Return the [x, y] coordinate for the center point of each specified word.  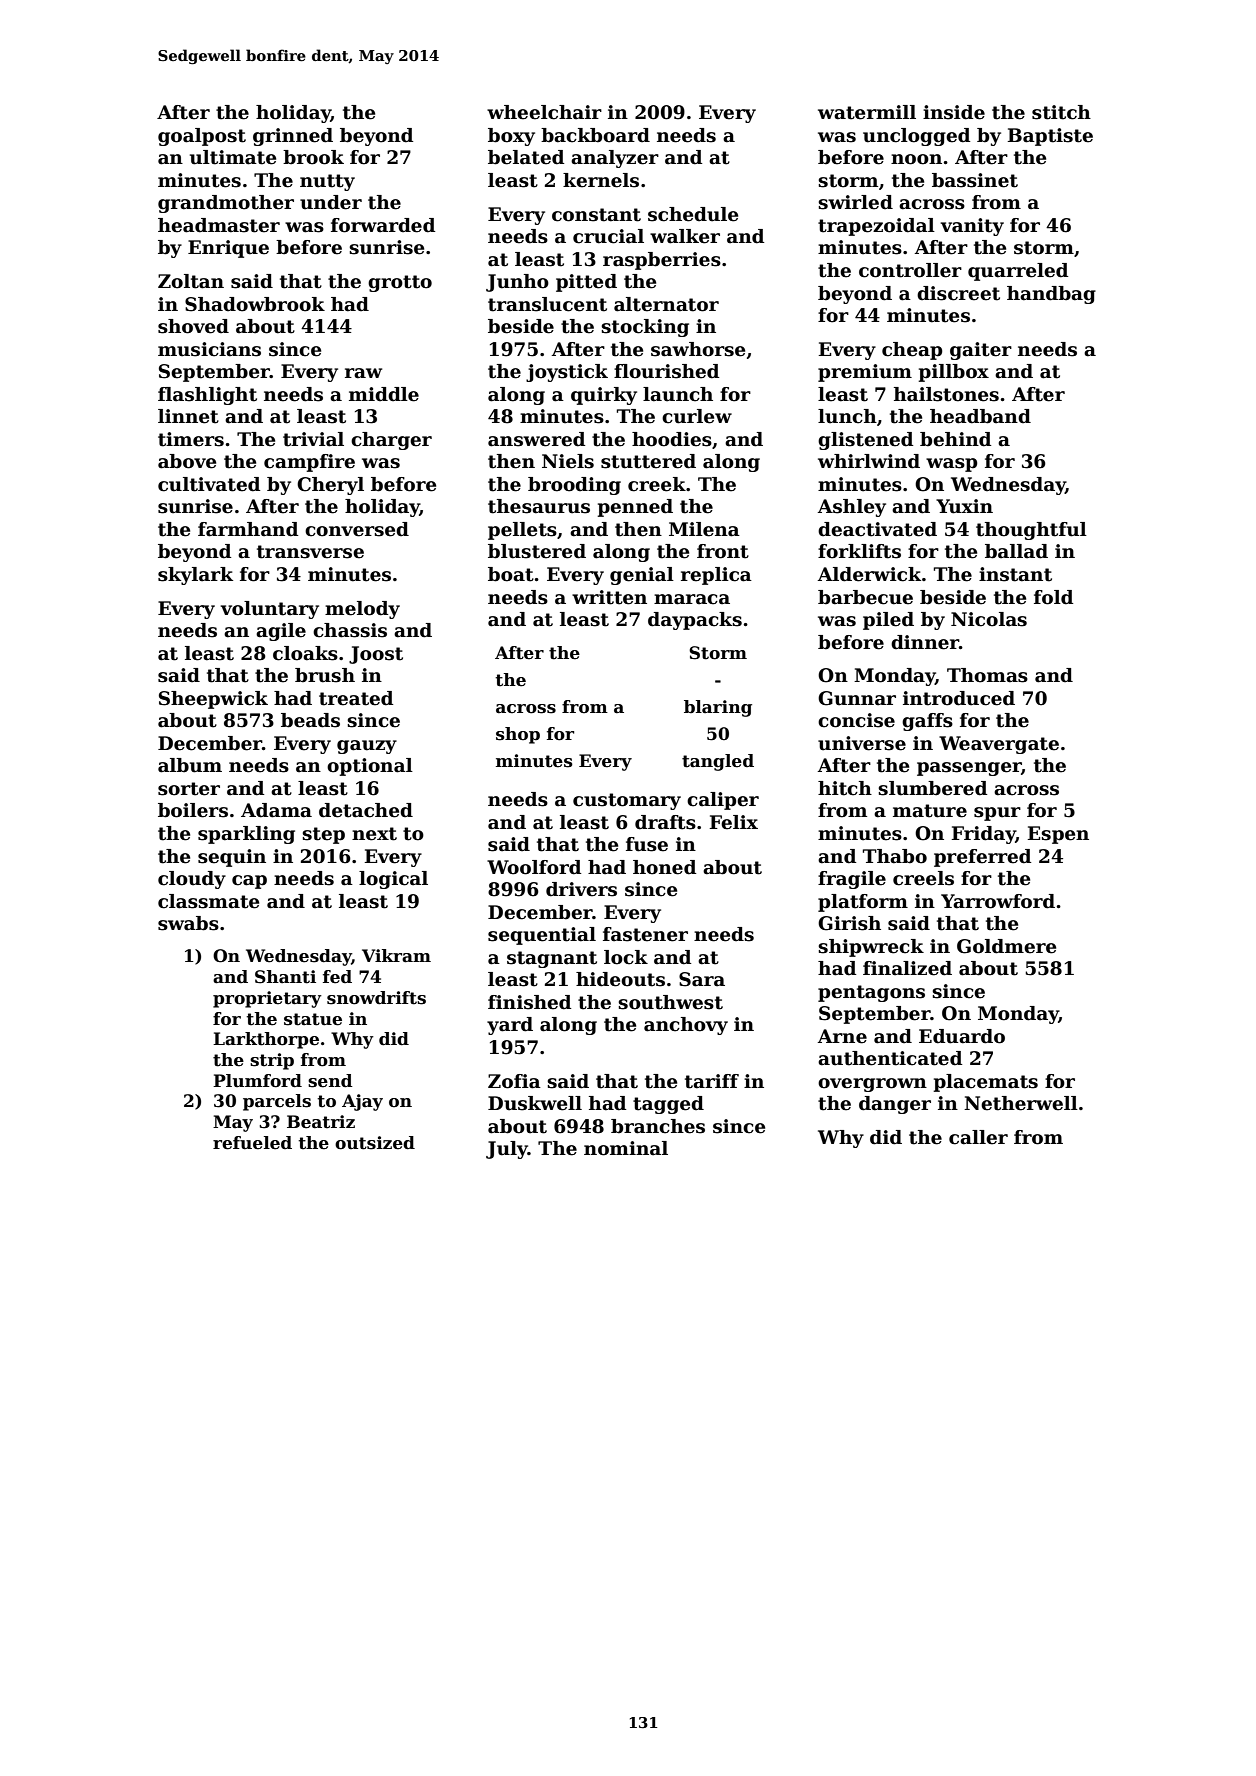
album [190, 765]
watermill [867, 112]
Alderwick [869, 574]
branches [658, 1126]
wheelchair [544, 112]
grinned [293, 137]
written [609, 597]
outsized [375, 1143]
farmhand [248, 529]
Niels [568, 461]
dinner [925, 642]
